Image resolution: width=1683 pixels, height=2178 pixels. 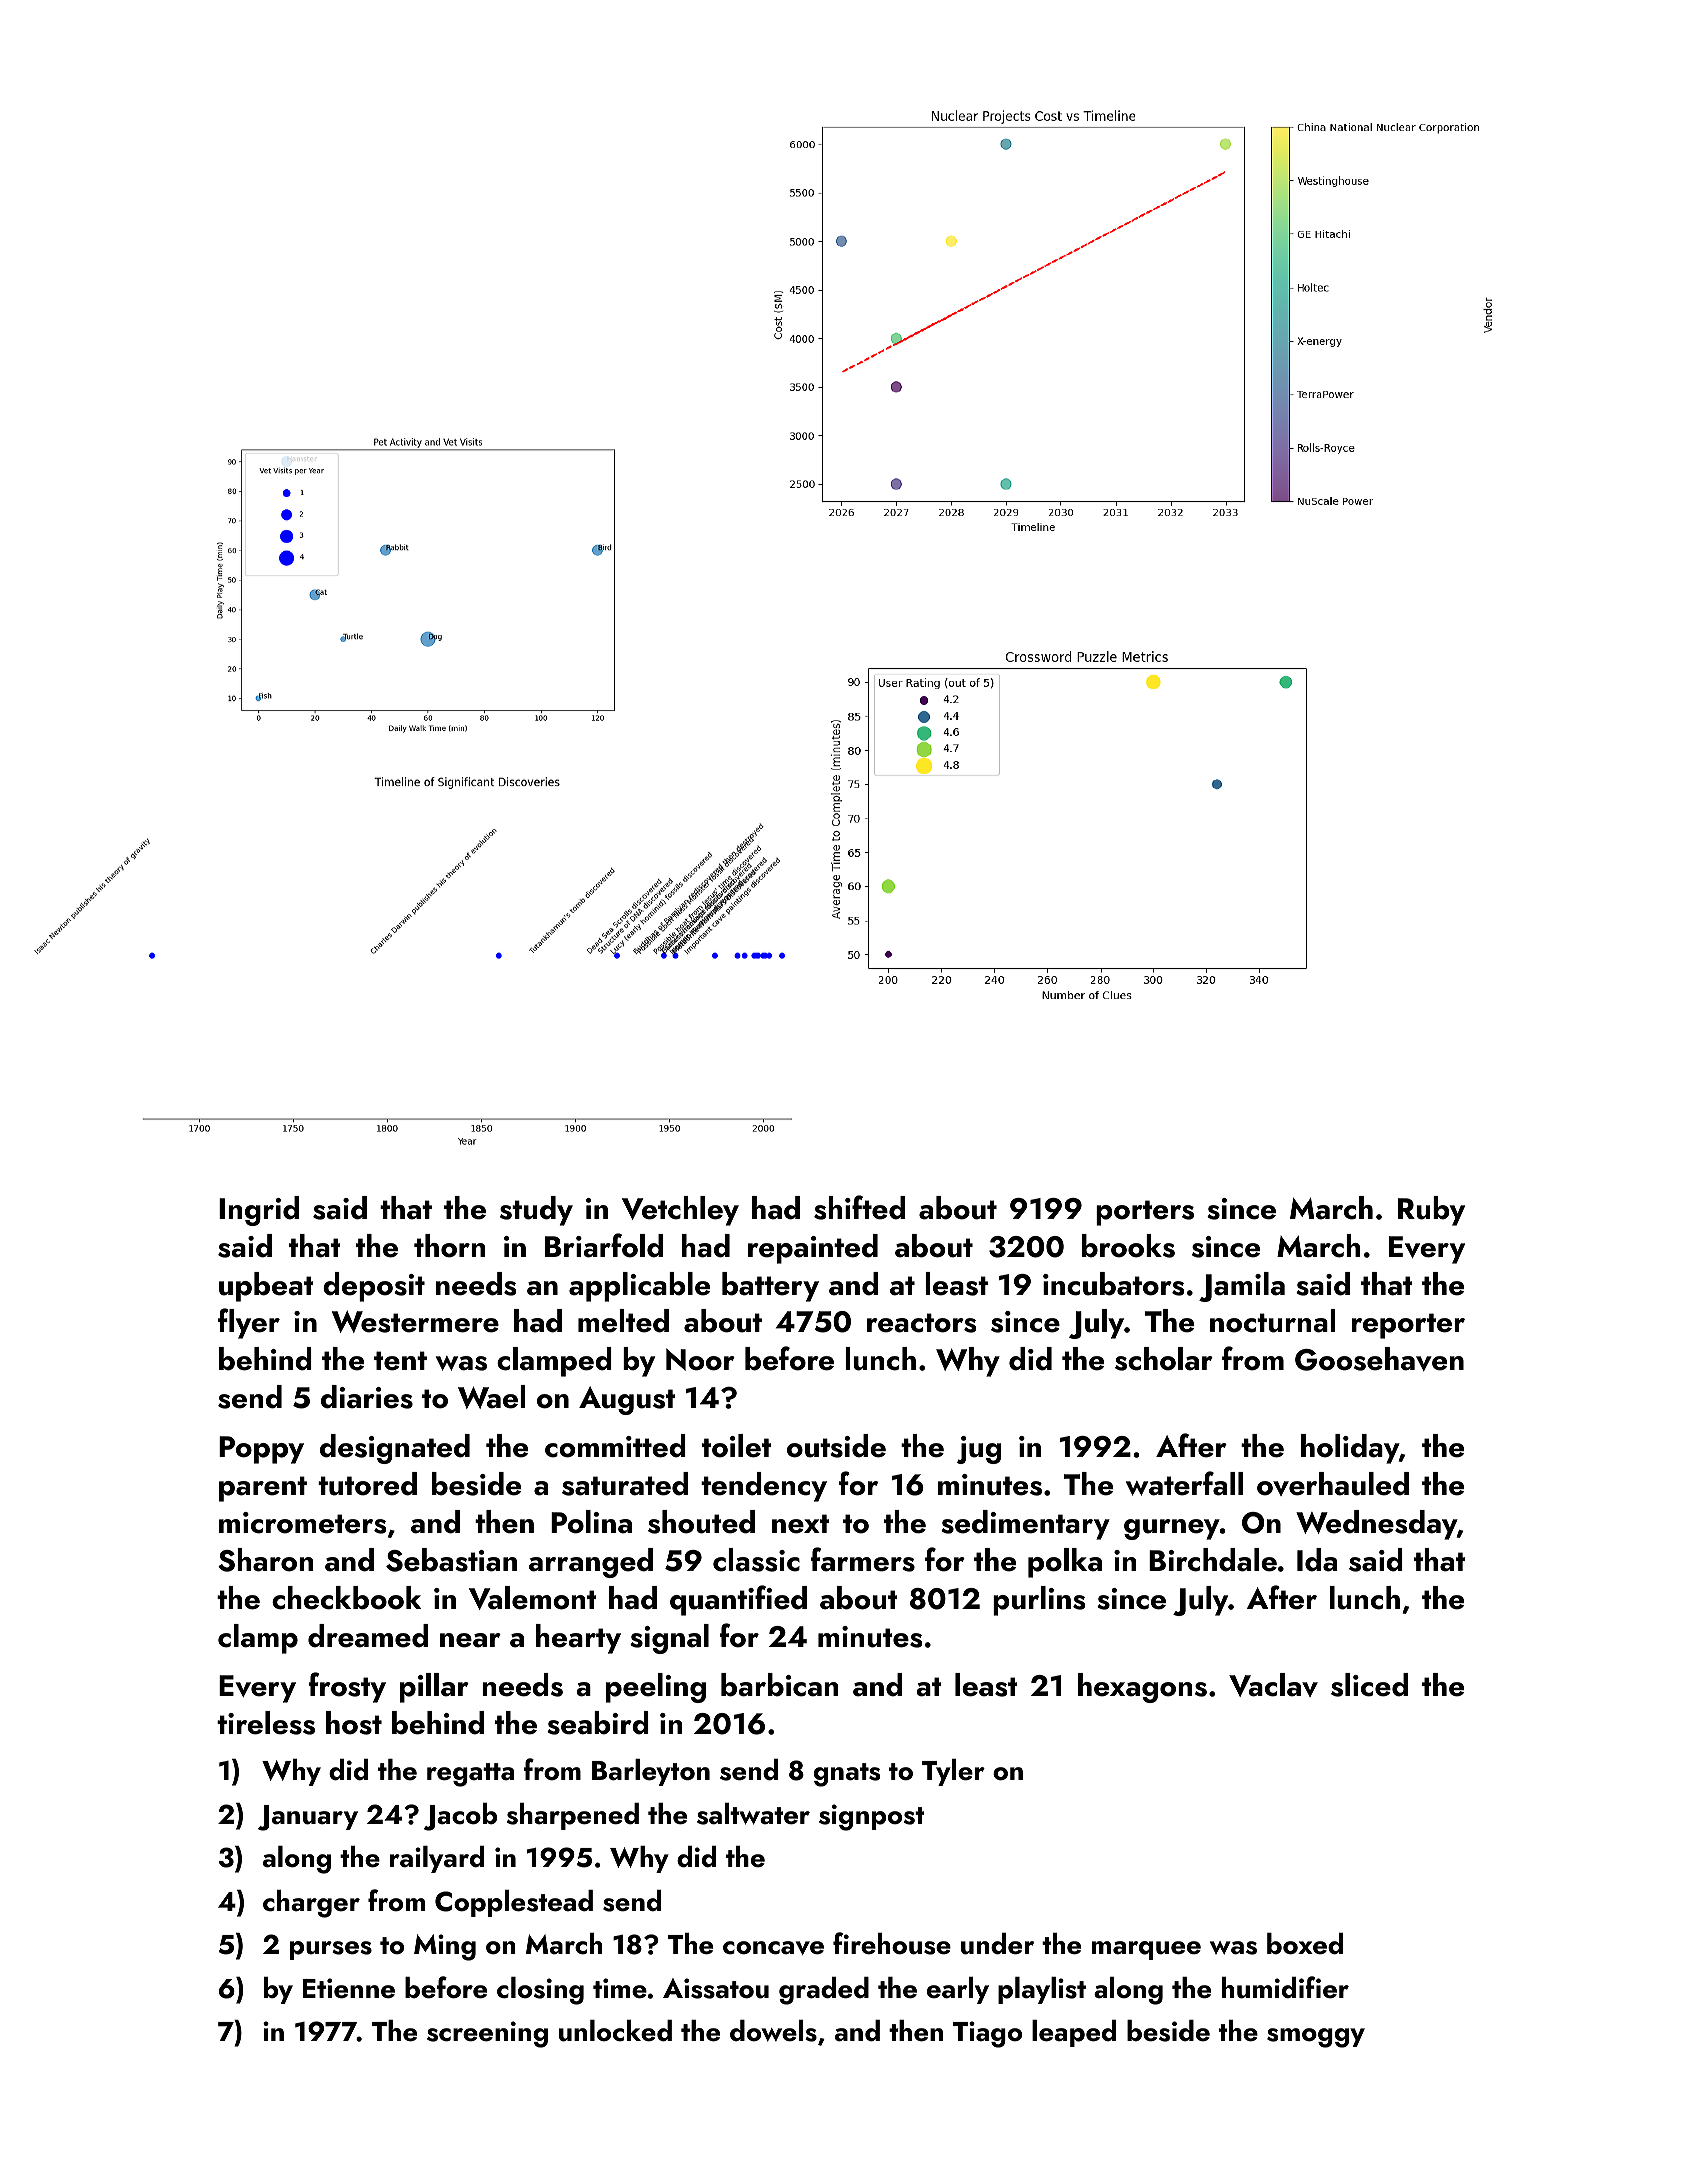 What do you see at coordinates (824, 1991) in the image?
I see `graded` at bounding box center [824, 1991].
